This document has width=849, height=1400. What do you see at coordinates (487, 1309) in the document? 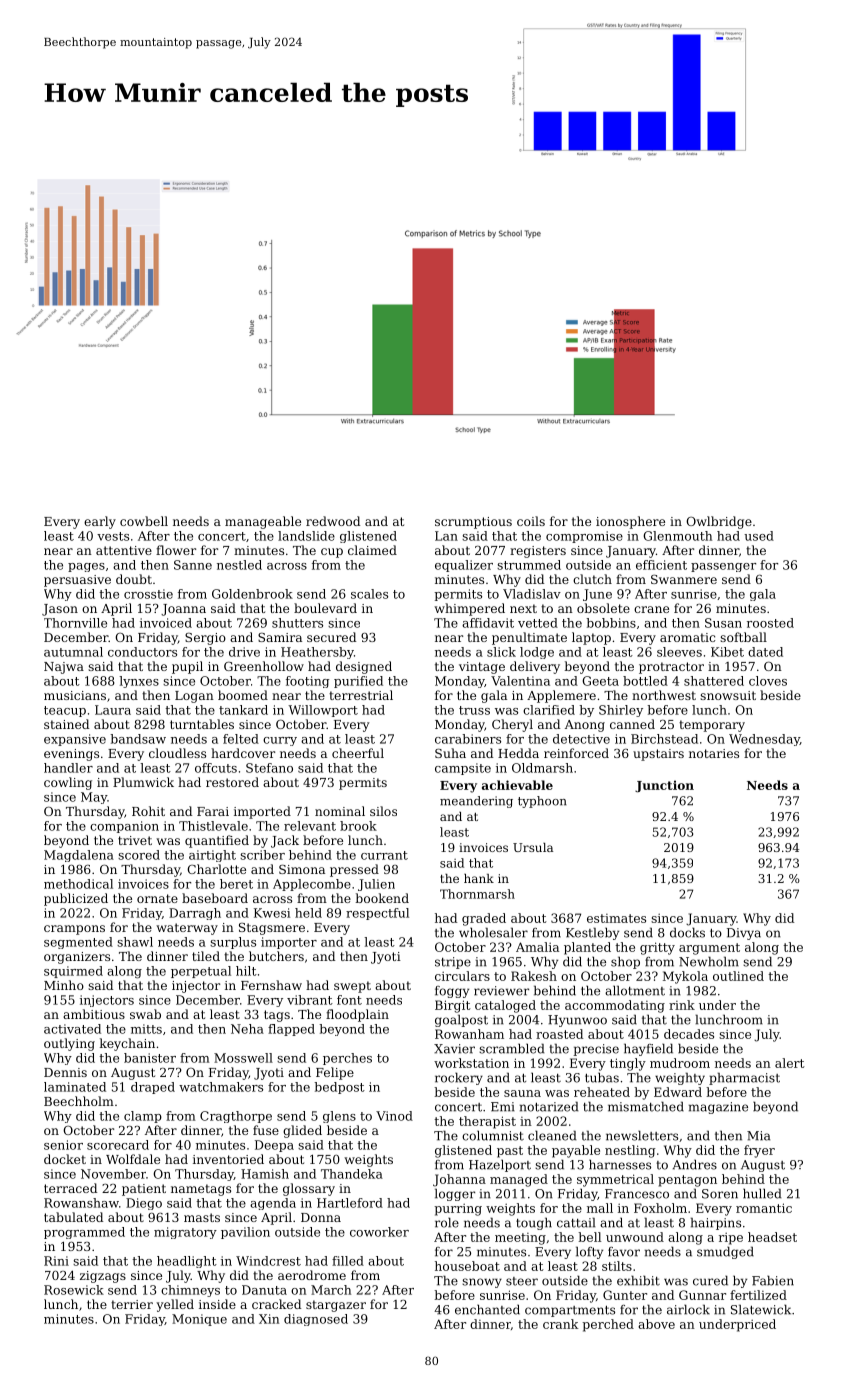
I see `enchanted` at bounding box center [487, 1309].
